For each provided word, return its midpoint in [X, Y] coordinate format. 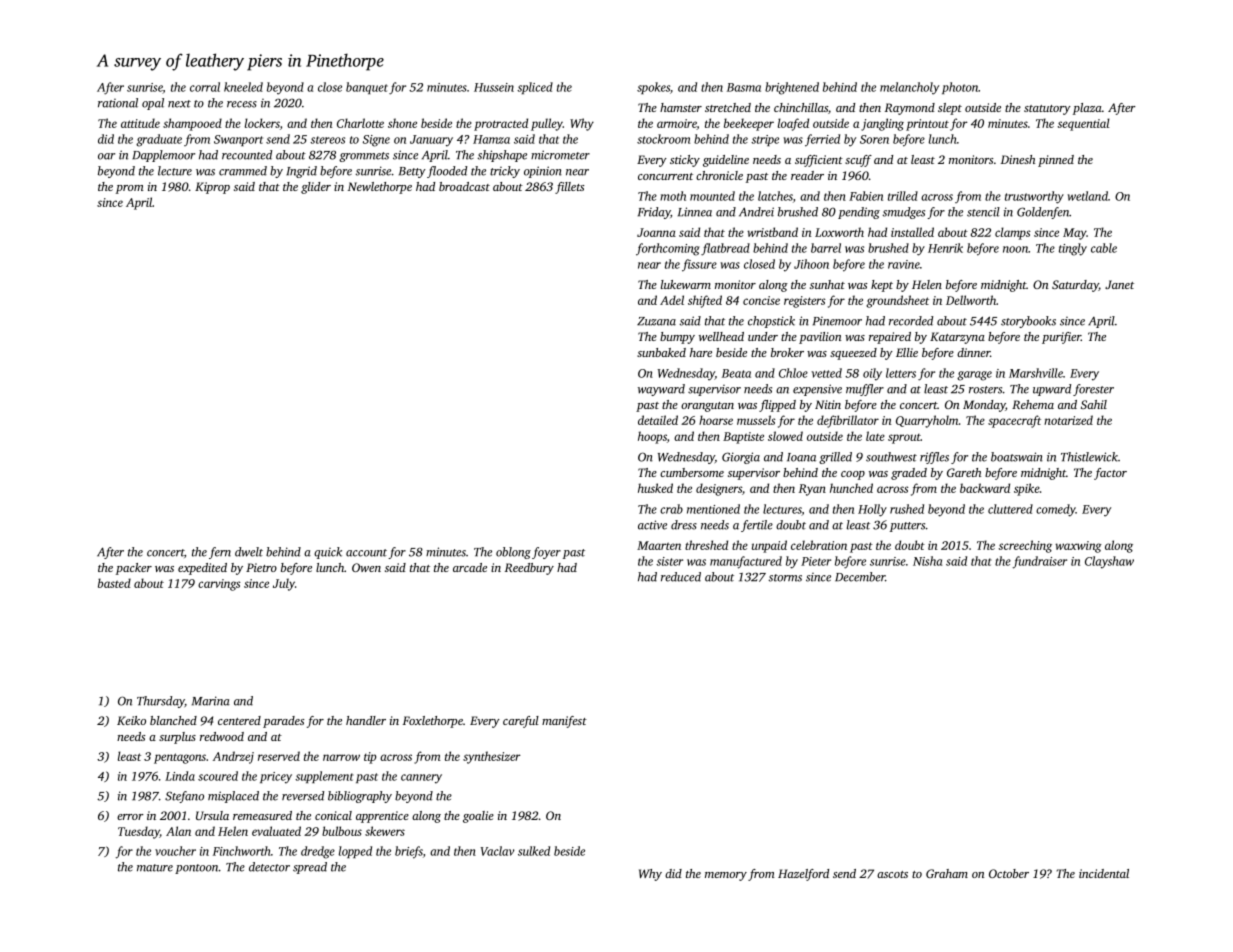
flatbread [725, 249]
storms [785, 578]
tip [370, 758]
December [860, 577]
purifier [1061, 338]
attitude [140, 123]
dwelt [249, 552]
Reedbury [529, 569]
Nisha [927, 561]
